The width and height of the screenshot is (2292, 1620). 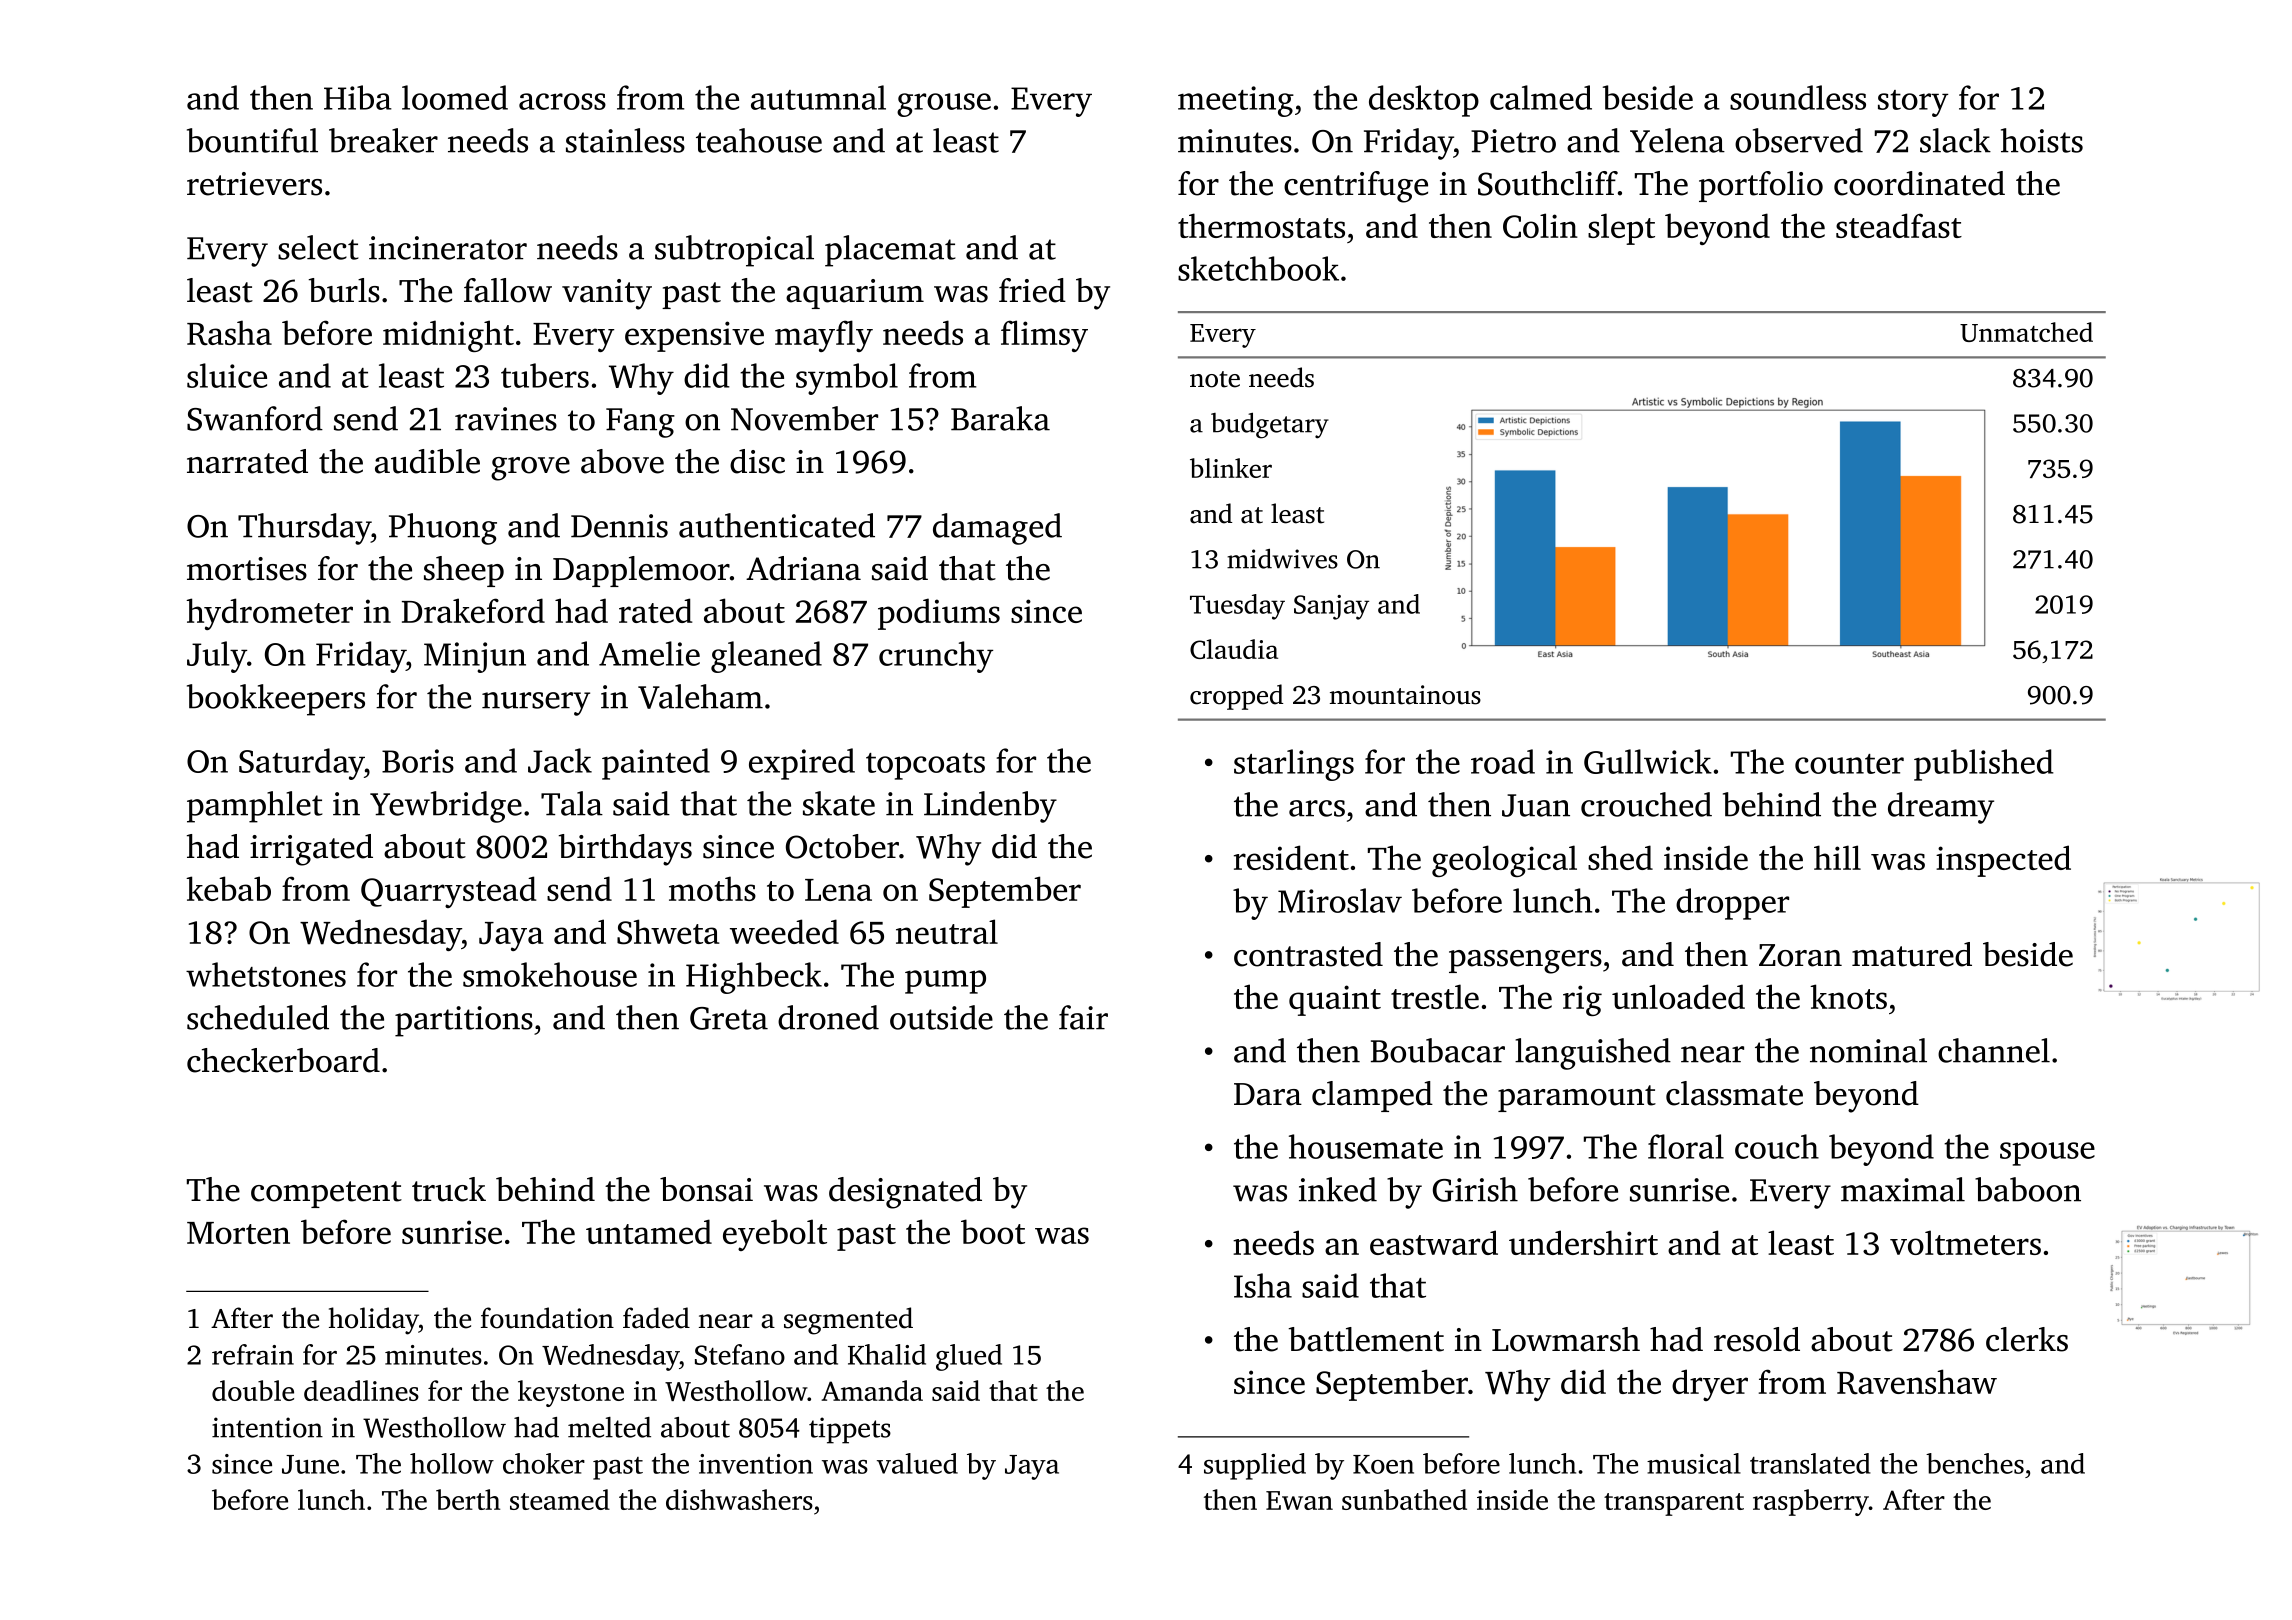 I want to click on dreamy, so click(x=1941, y=808).
